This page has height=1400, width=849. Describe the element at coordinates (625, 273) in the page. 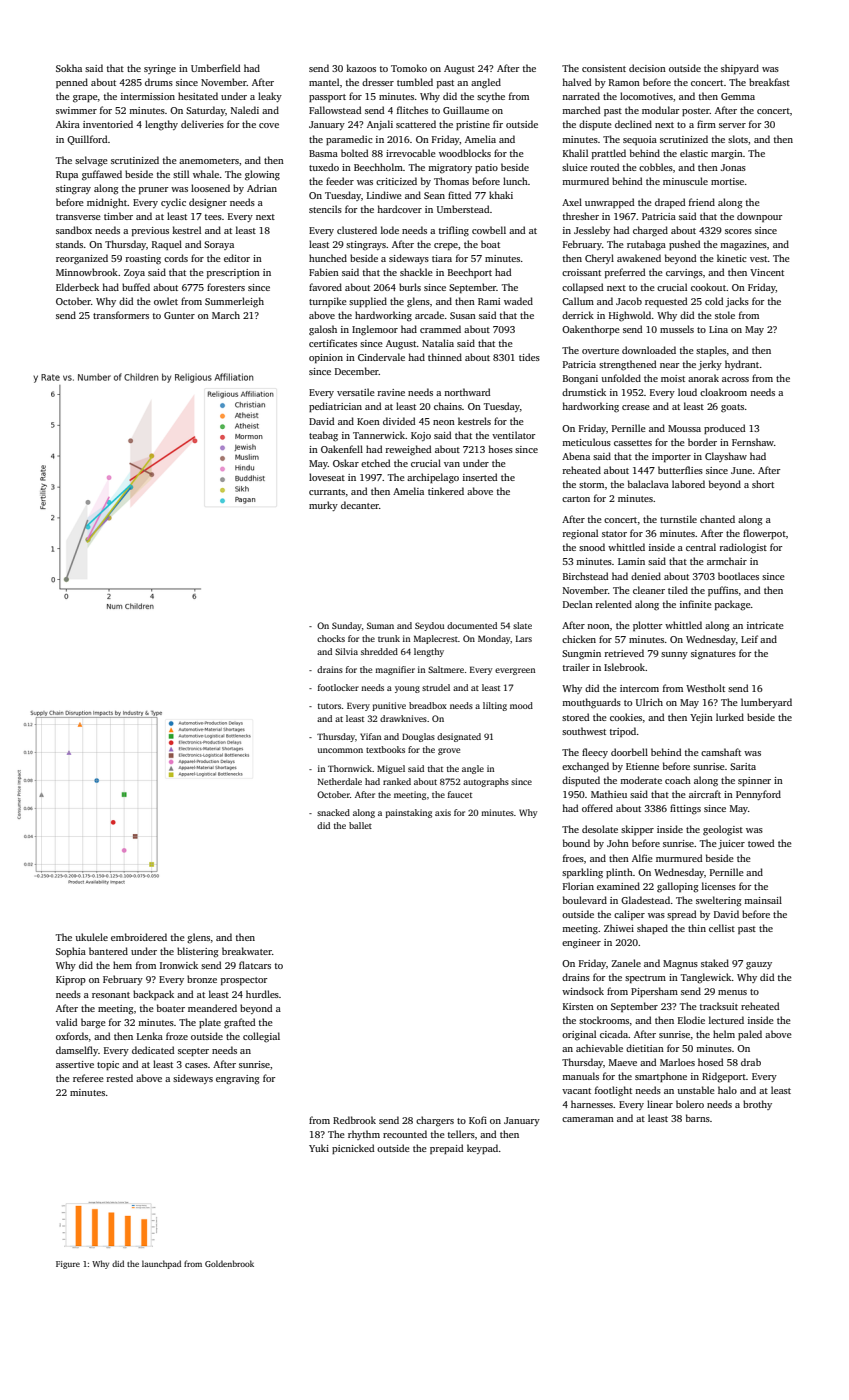

I see `preferred` at that location.
